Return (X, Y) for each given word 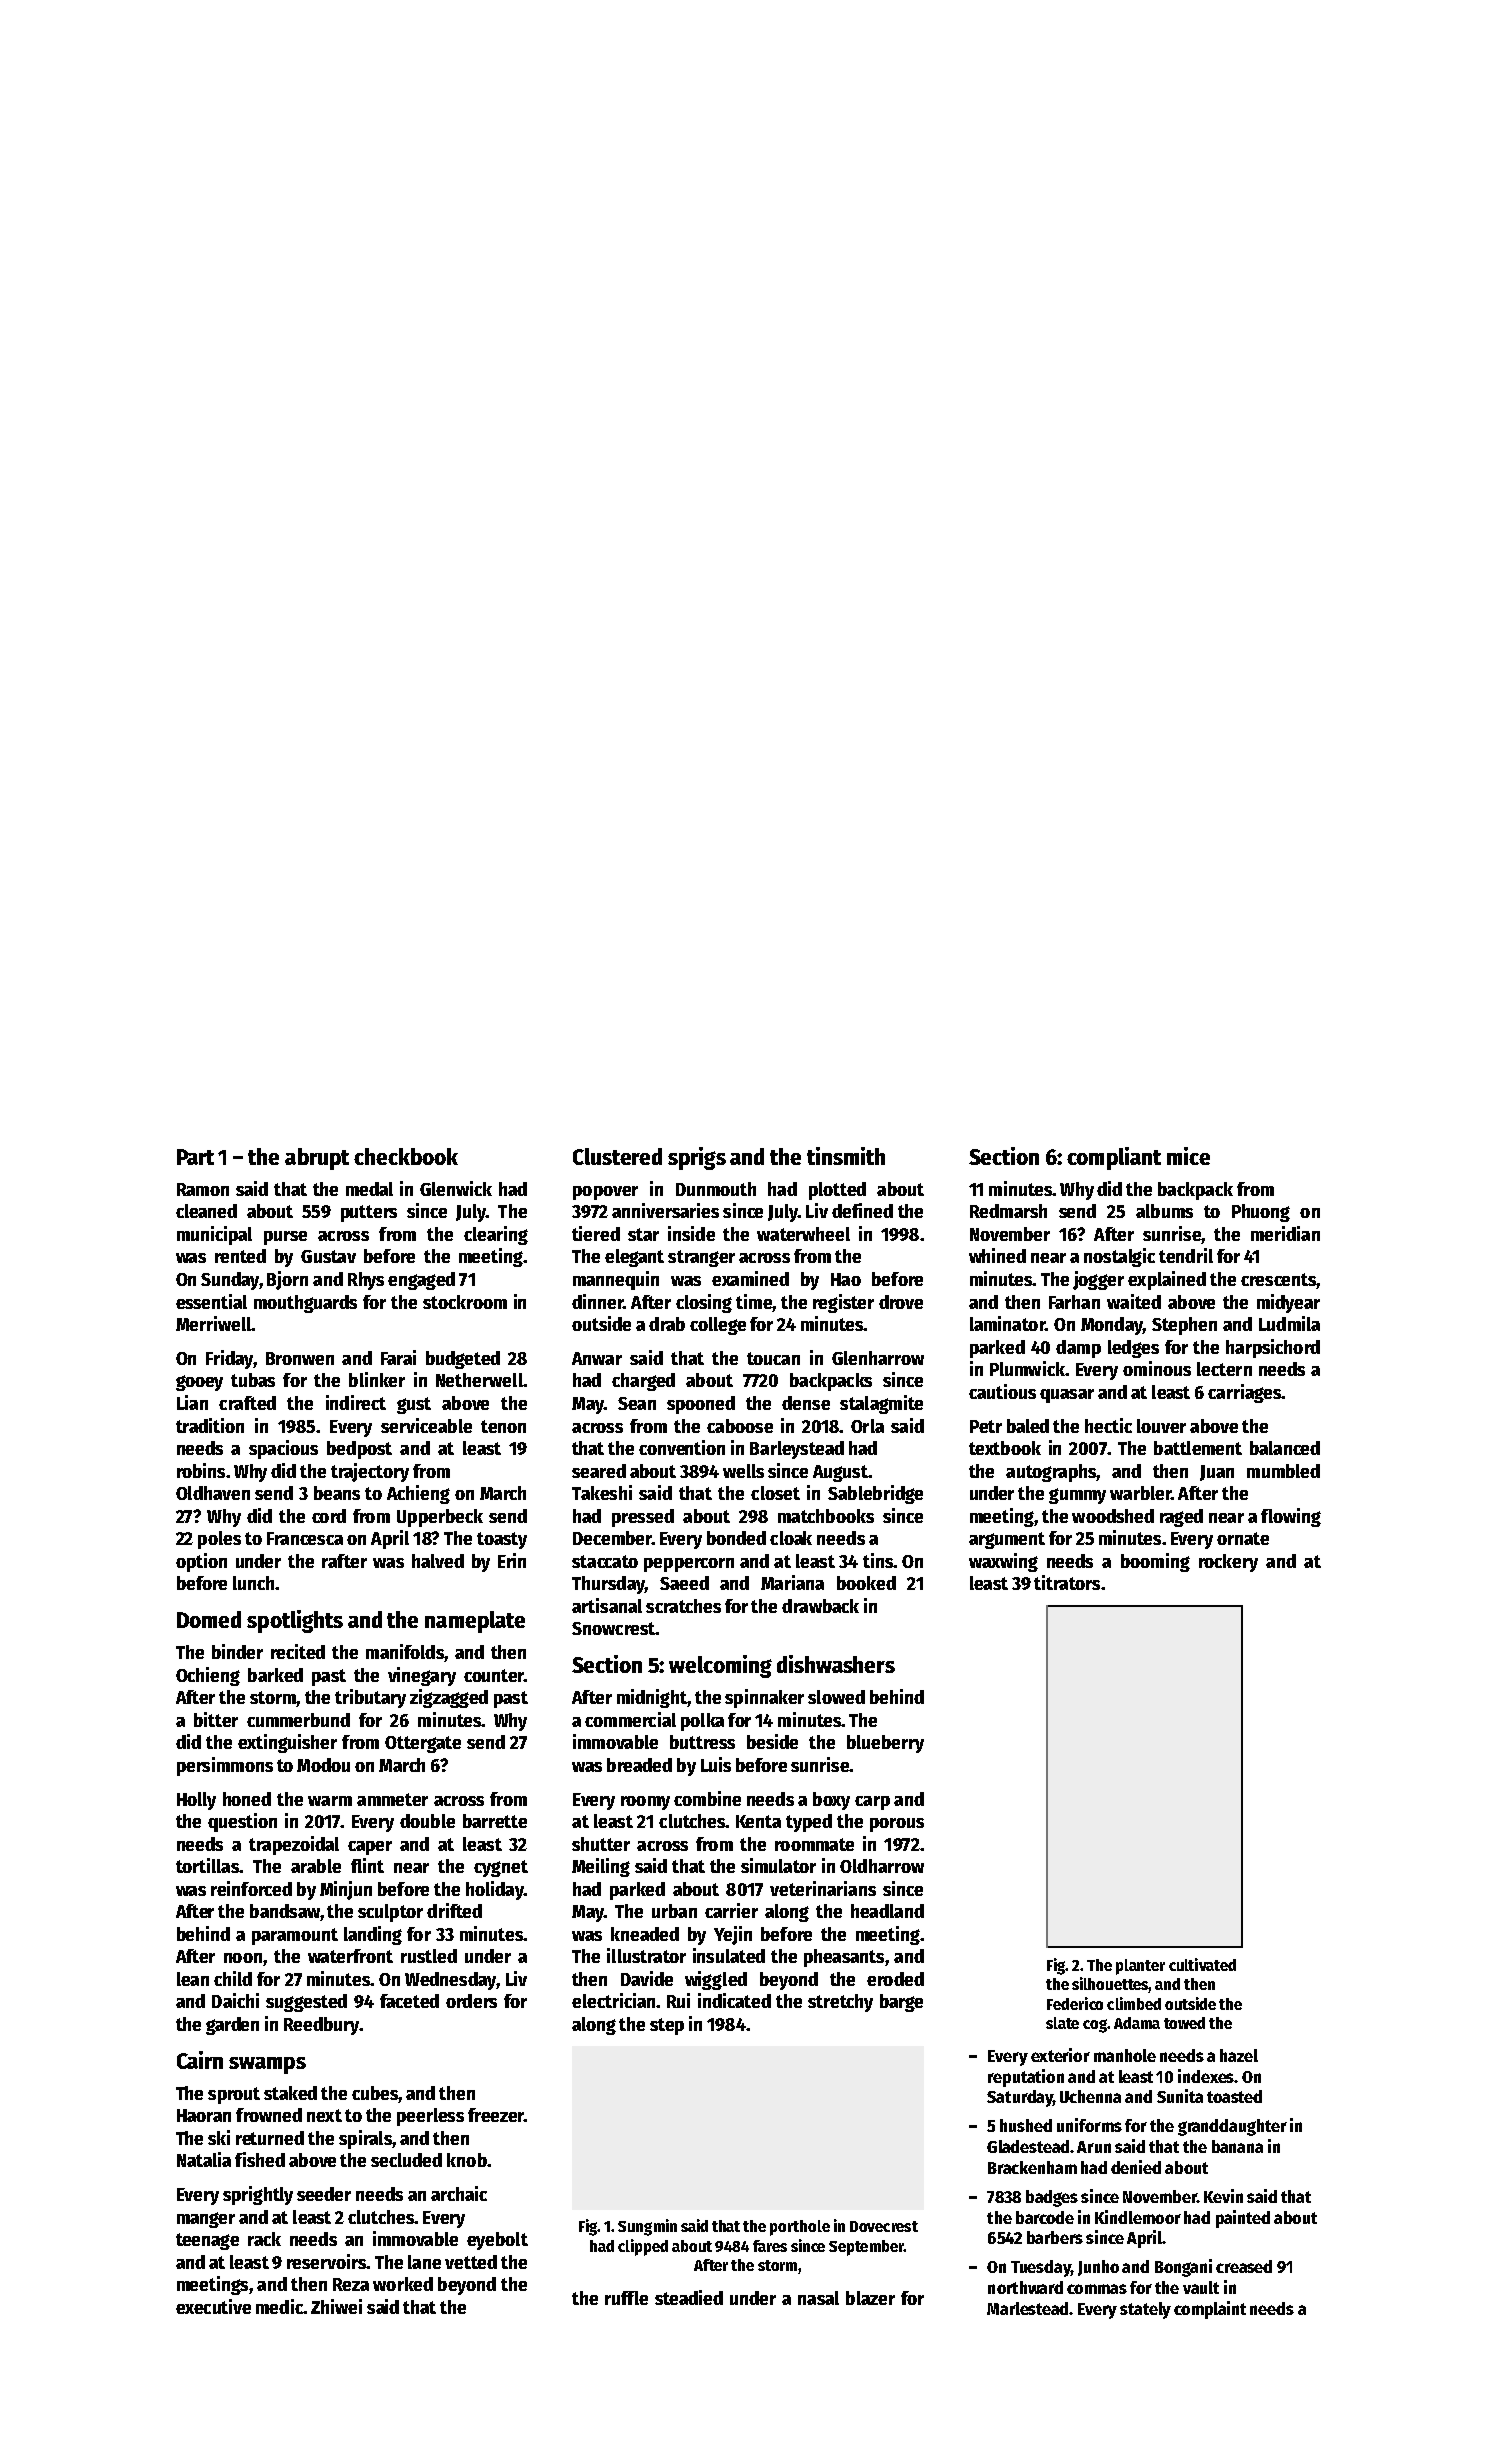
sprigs (697, 1158)
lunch (253, 1583)
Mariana (792, 1582)
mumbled (1283, 1471)
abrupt (317, 1159)
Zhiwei (336, 2306)
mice (1188, 1156)
